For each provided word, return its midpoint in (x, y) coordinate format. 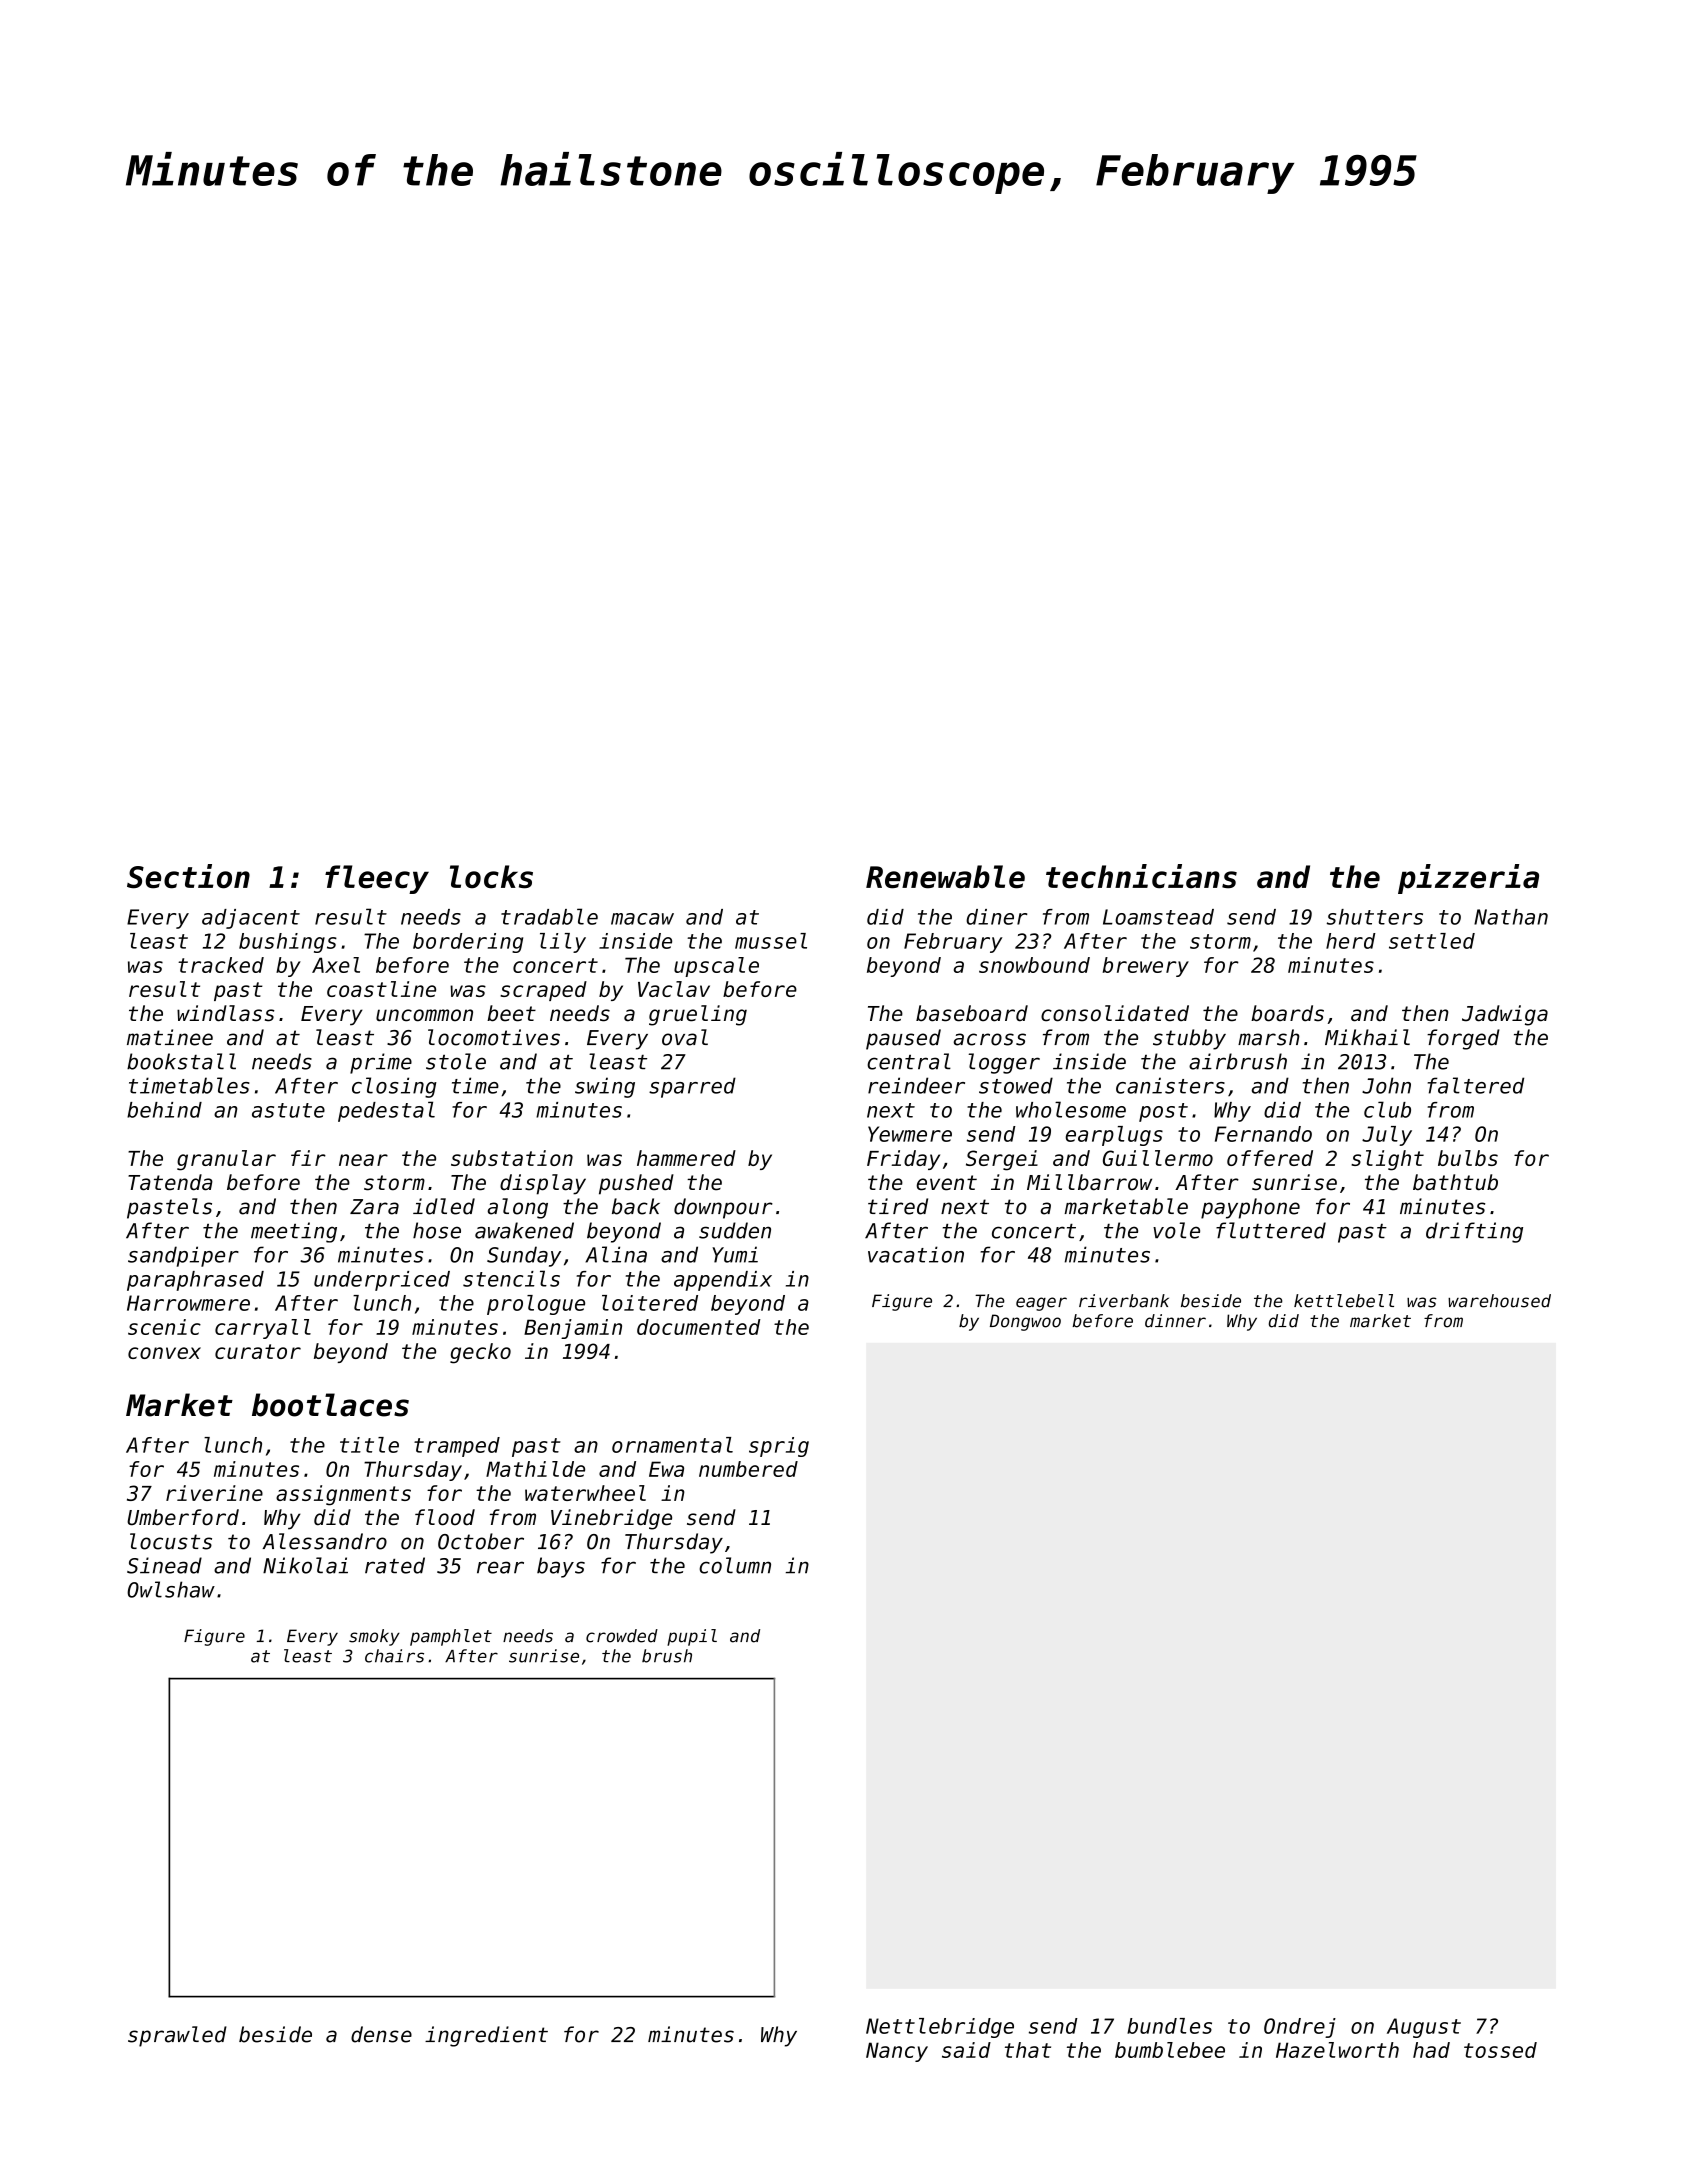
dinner (1175, 1321)
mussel (771, 941)
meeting (294, 1232)
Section (188, 876)
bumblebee (1170, 2050)
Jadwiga (1505, 1015)
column (735, 1565)
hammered (686, 1158)
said (966, 2050)
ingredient (486, 2036)
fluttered (1271, 1230)
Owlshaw (171, 1589)
